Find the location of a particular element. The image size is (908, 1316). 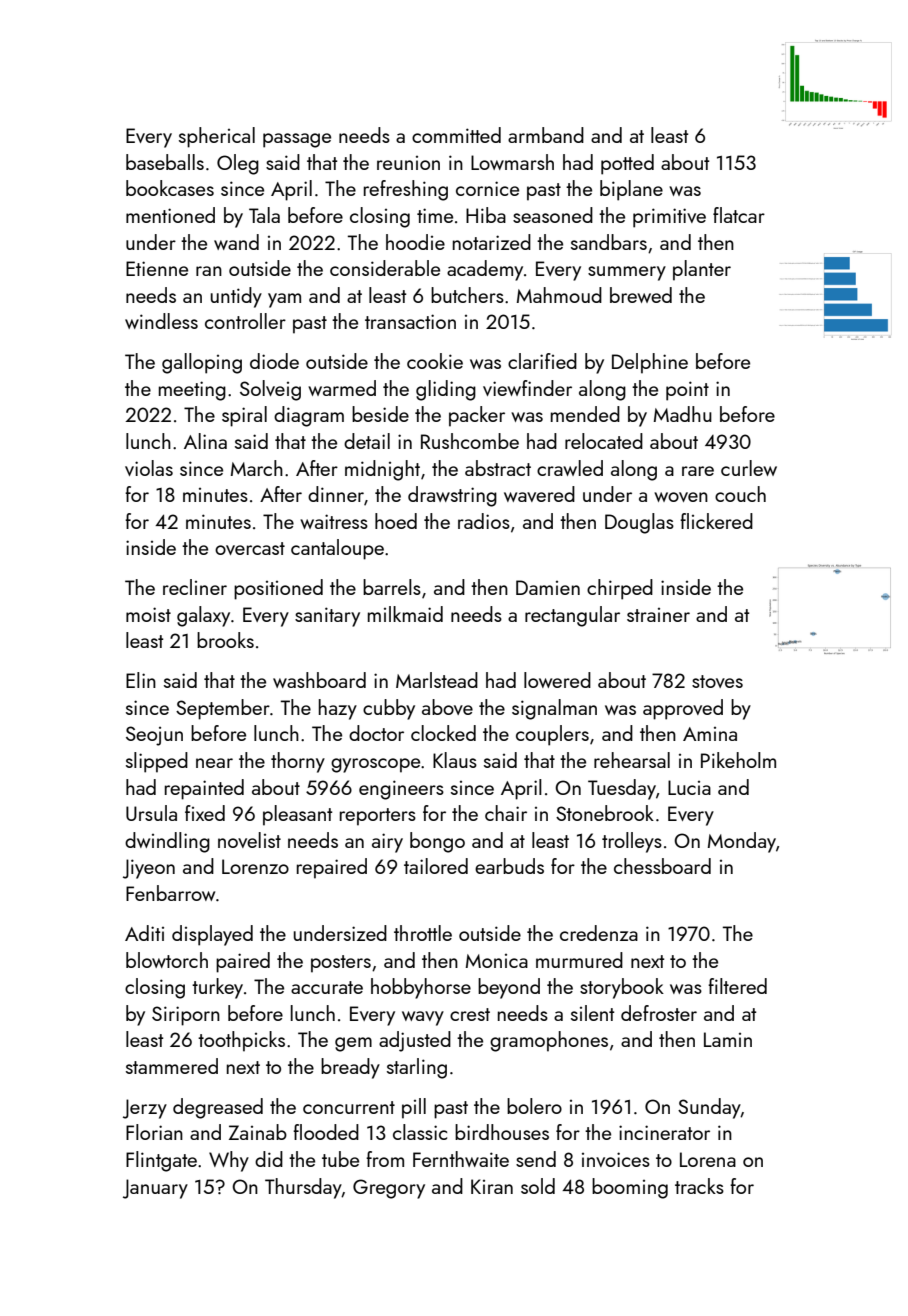

Tala is located at coordinates (264, 215).
